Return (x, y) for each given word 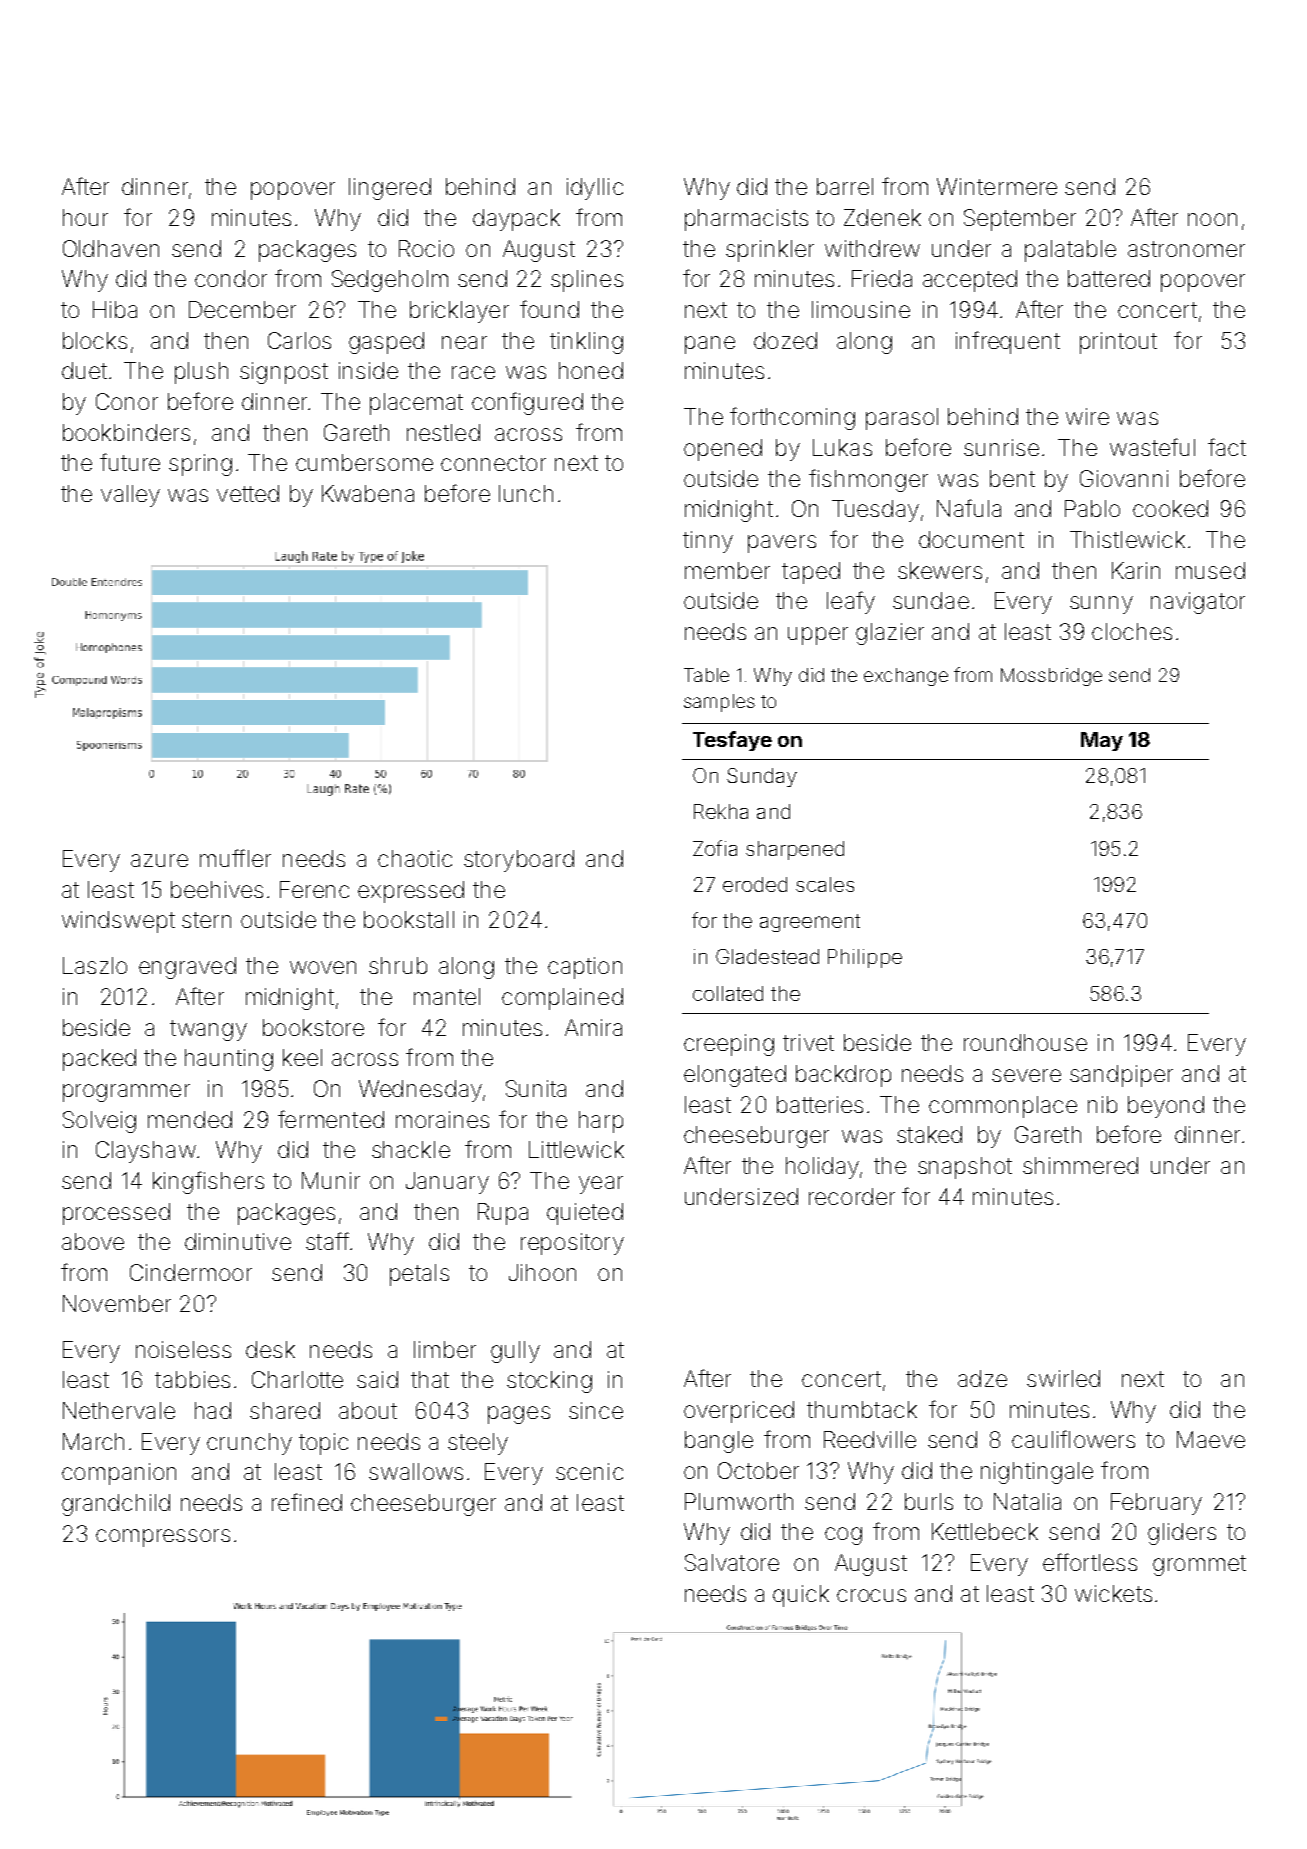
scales (825, 884)
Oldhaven (111, 248)
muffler (235, 858)
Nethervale (119, 1410)
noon (1212, 219)
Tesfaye (732, 741)
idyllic (595, 189)
